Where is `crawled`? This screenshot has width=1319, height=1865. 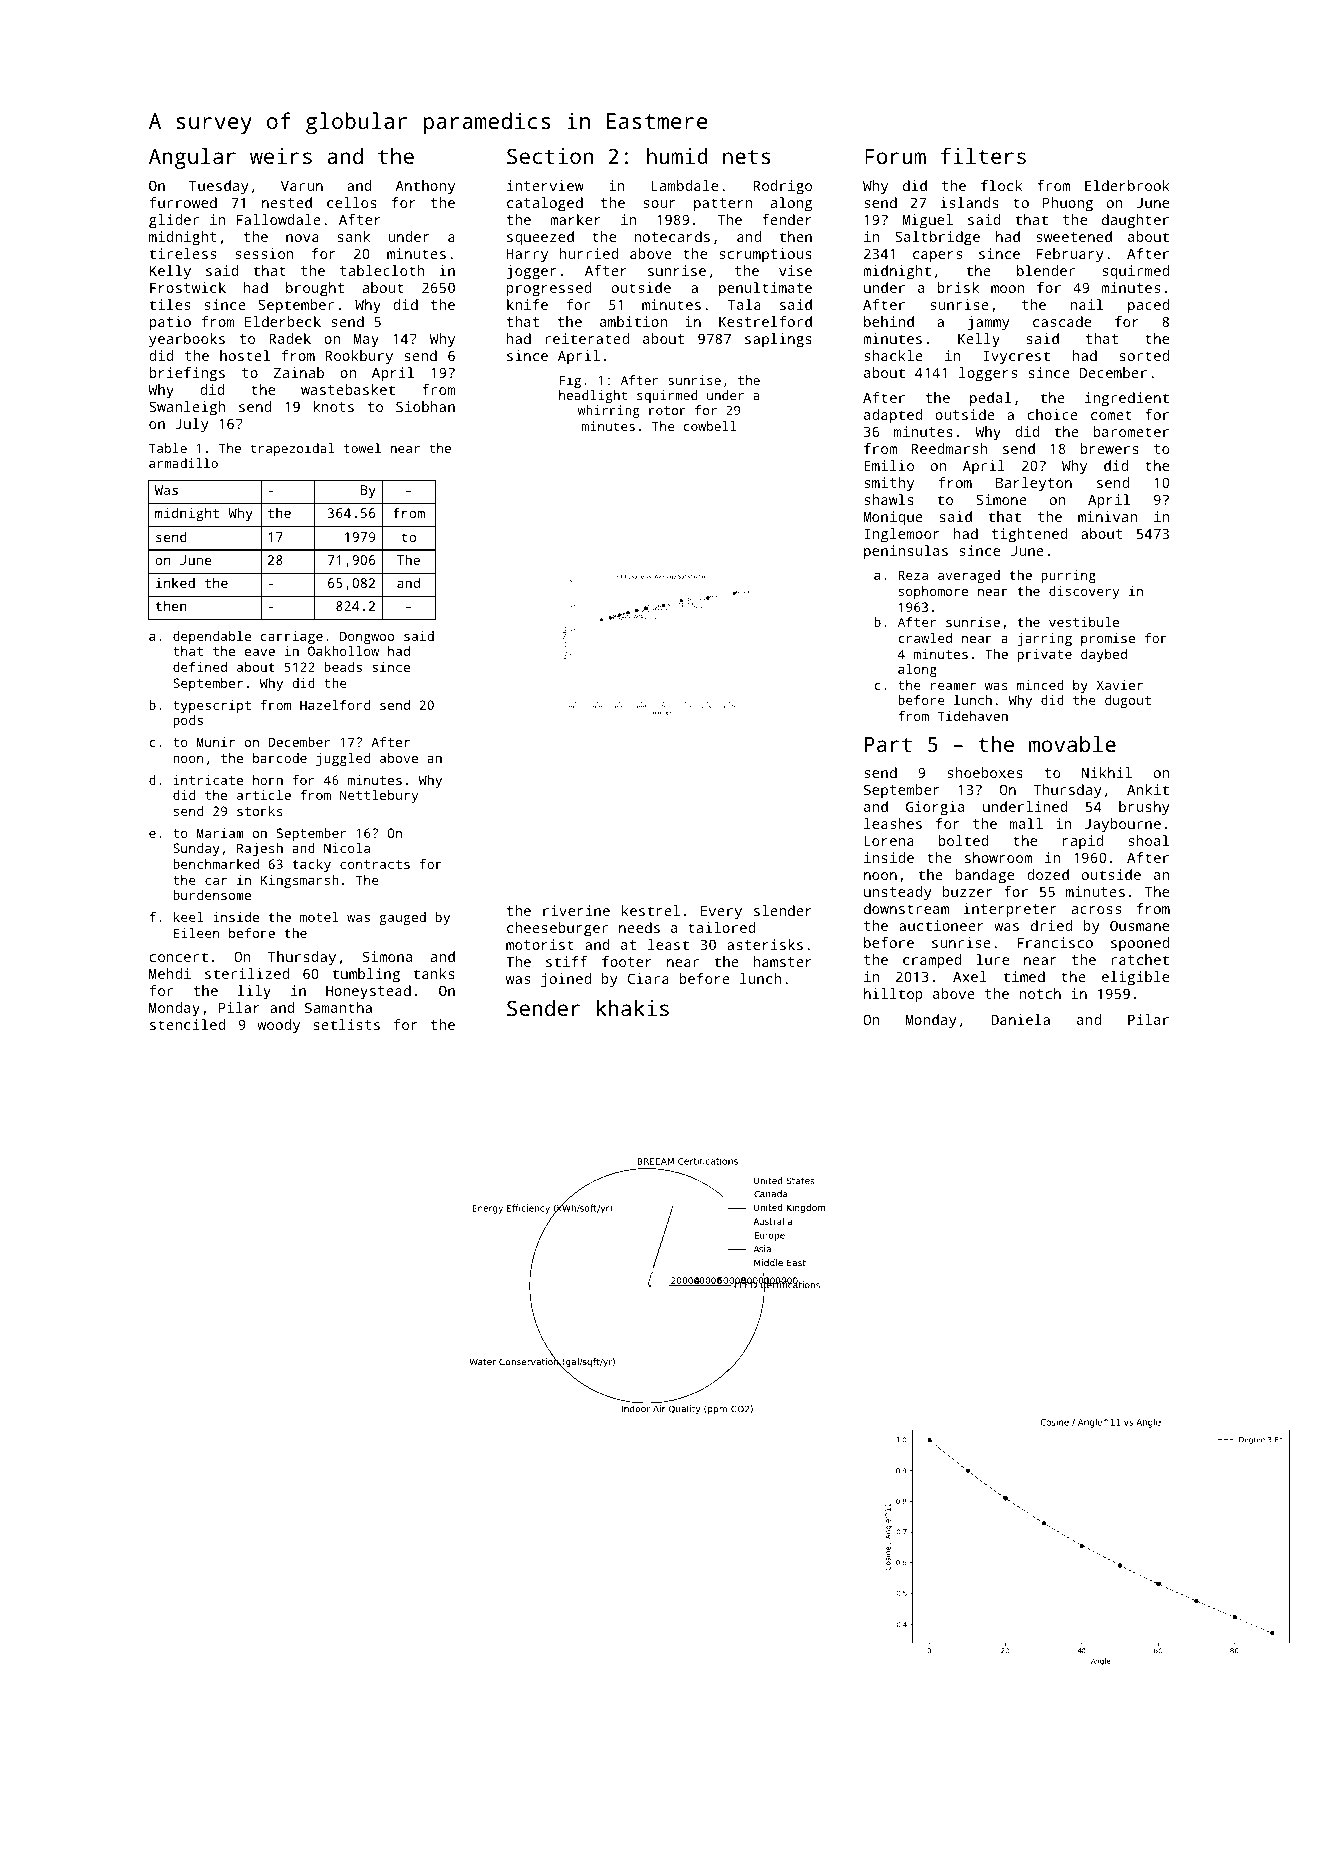 crawled is located at coordinates (925, 638).
